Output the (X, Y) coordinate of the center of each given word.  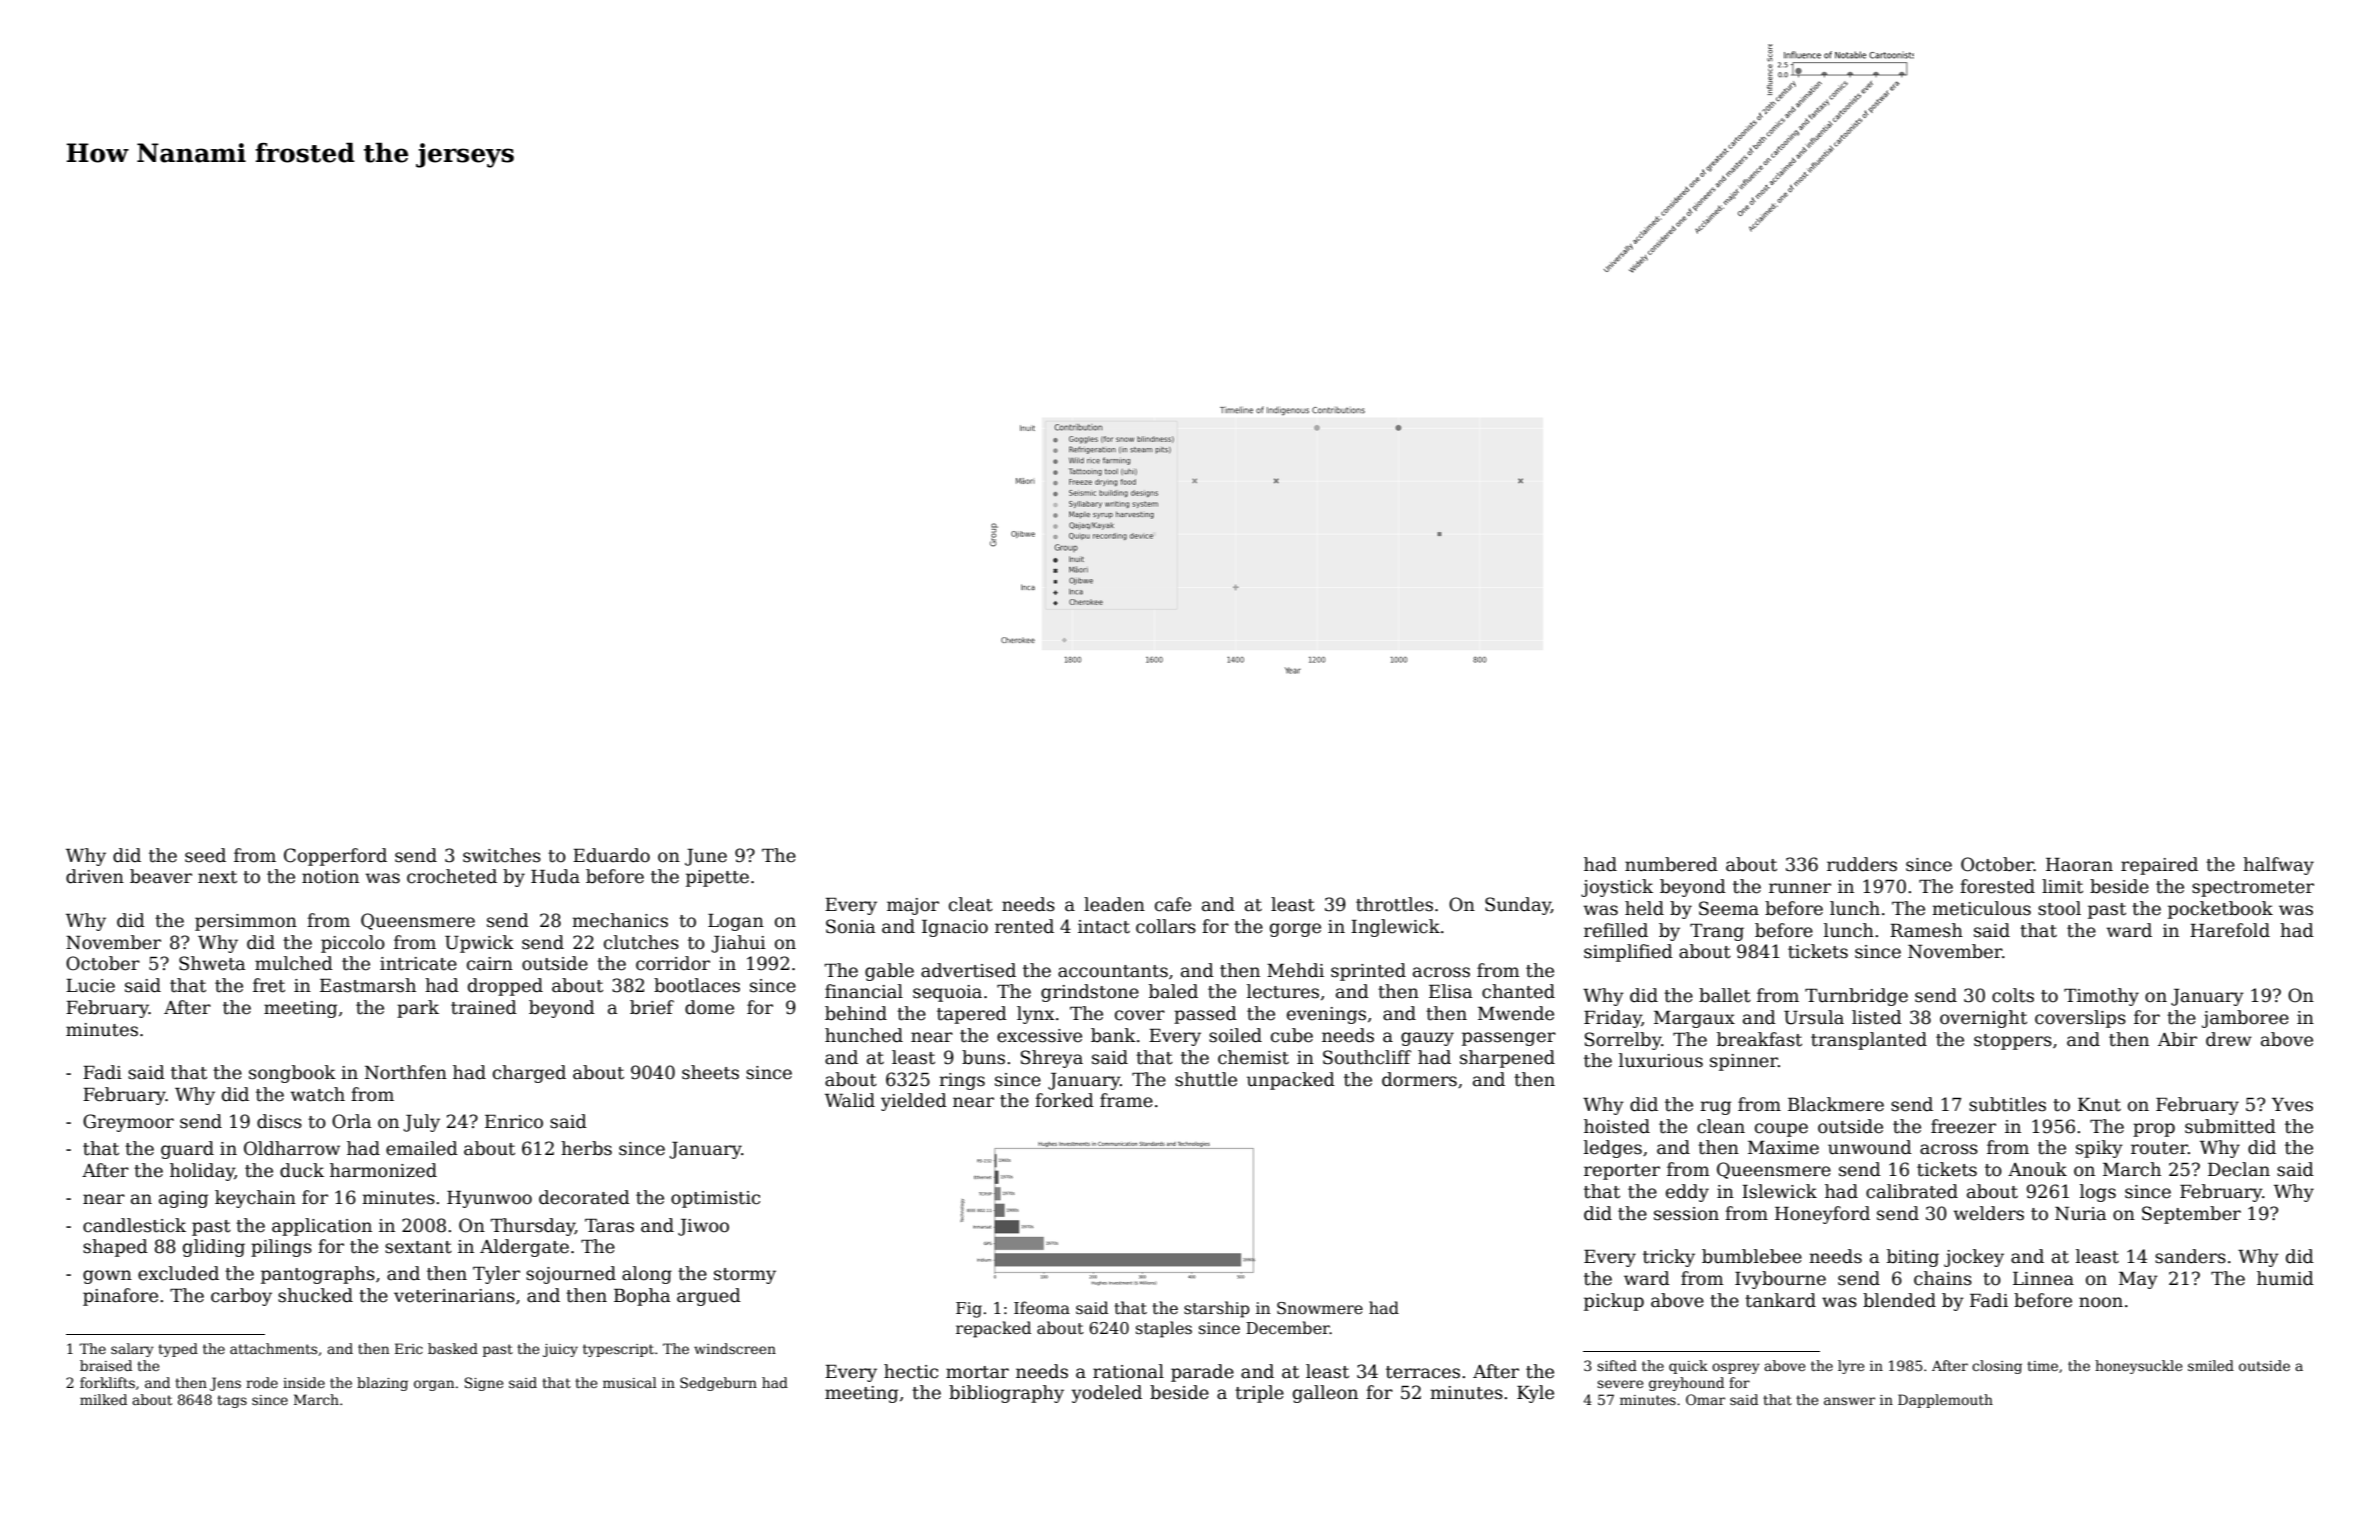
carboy (241, 1297)
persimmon (246, 922)
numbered (1671, 864)
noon (2101, 1302)
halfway (2278, 866)
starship (1217, 1309)
